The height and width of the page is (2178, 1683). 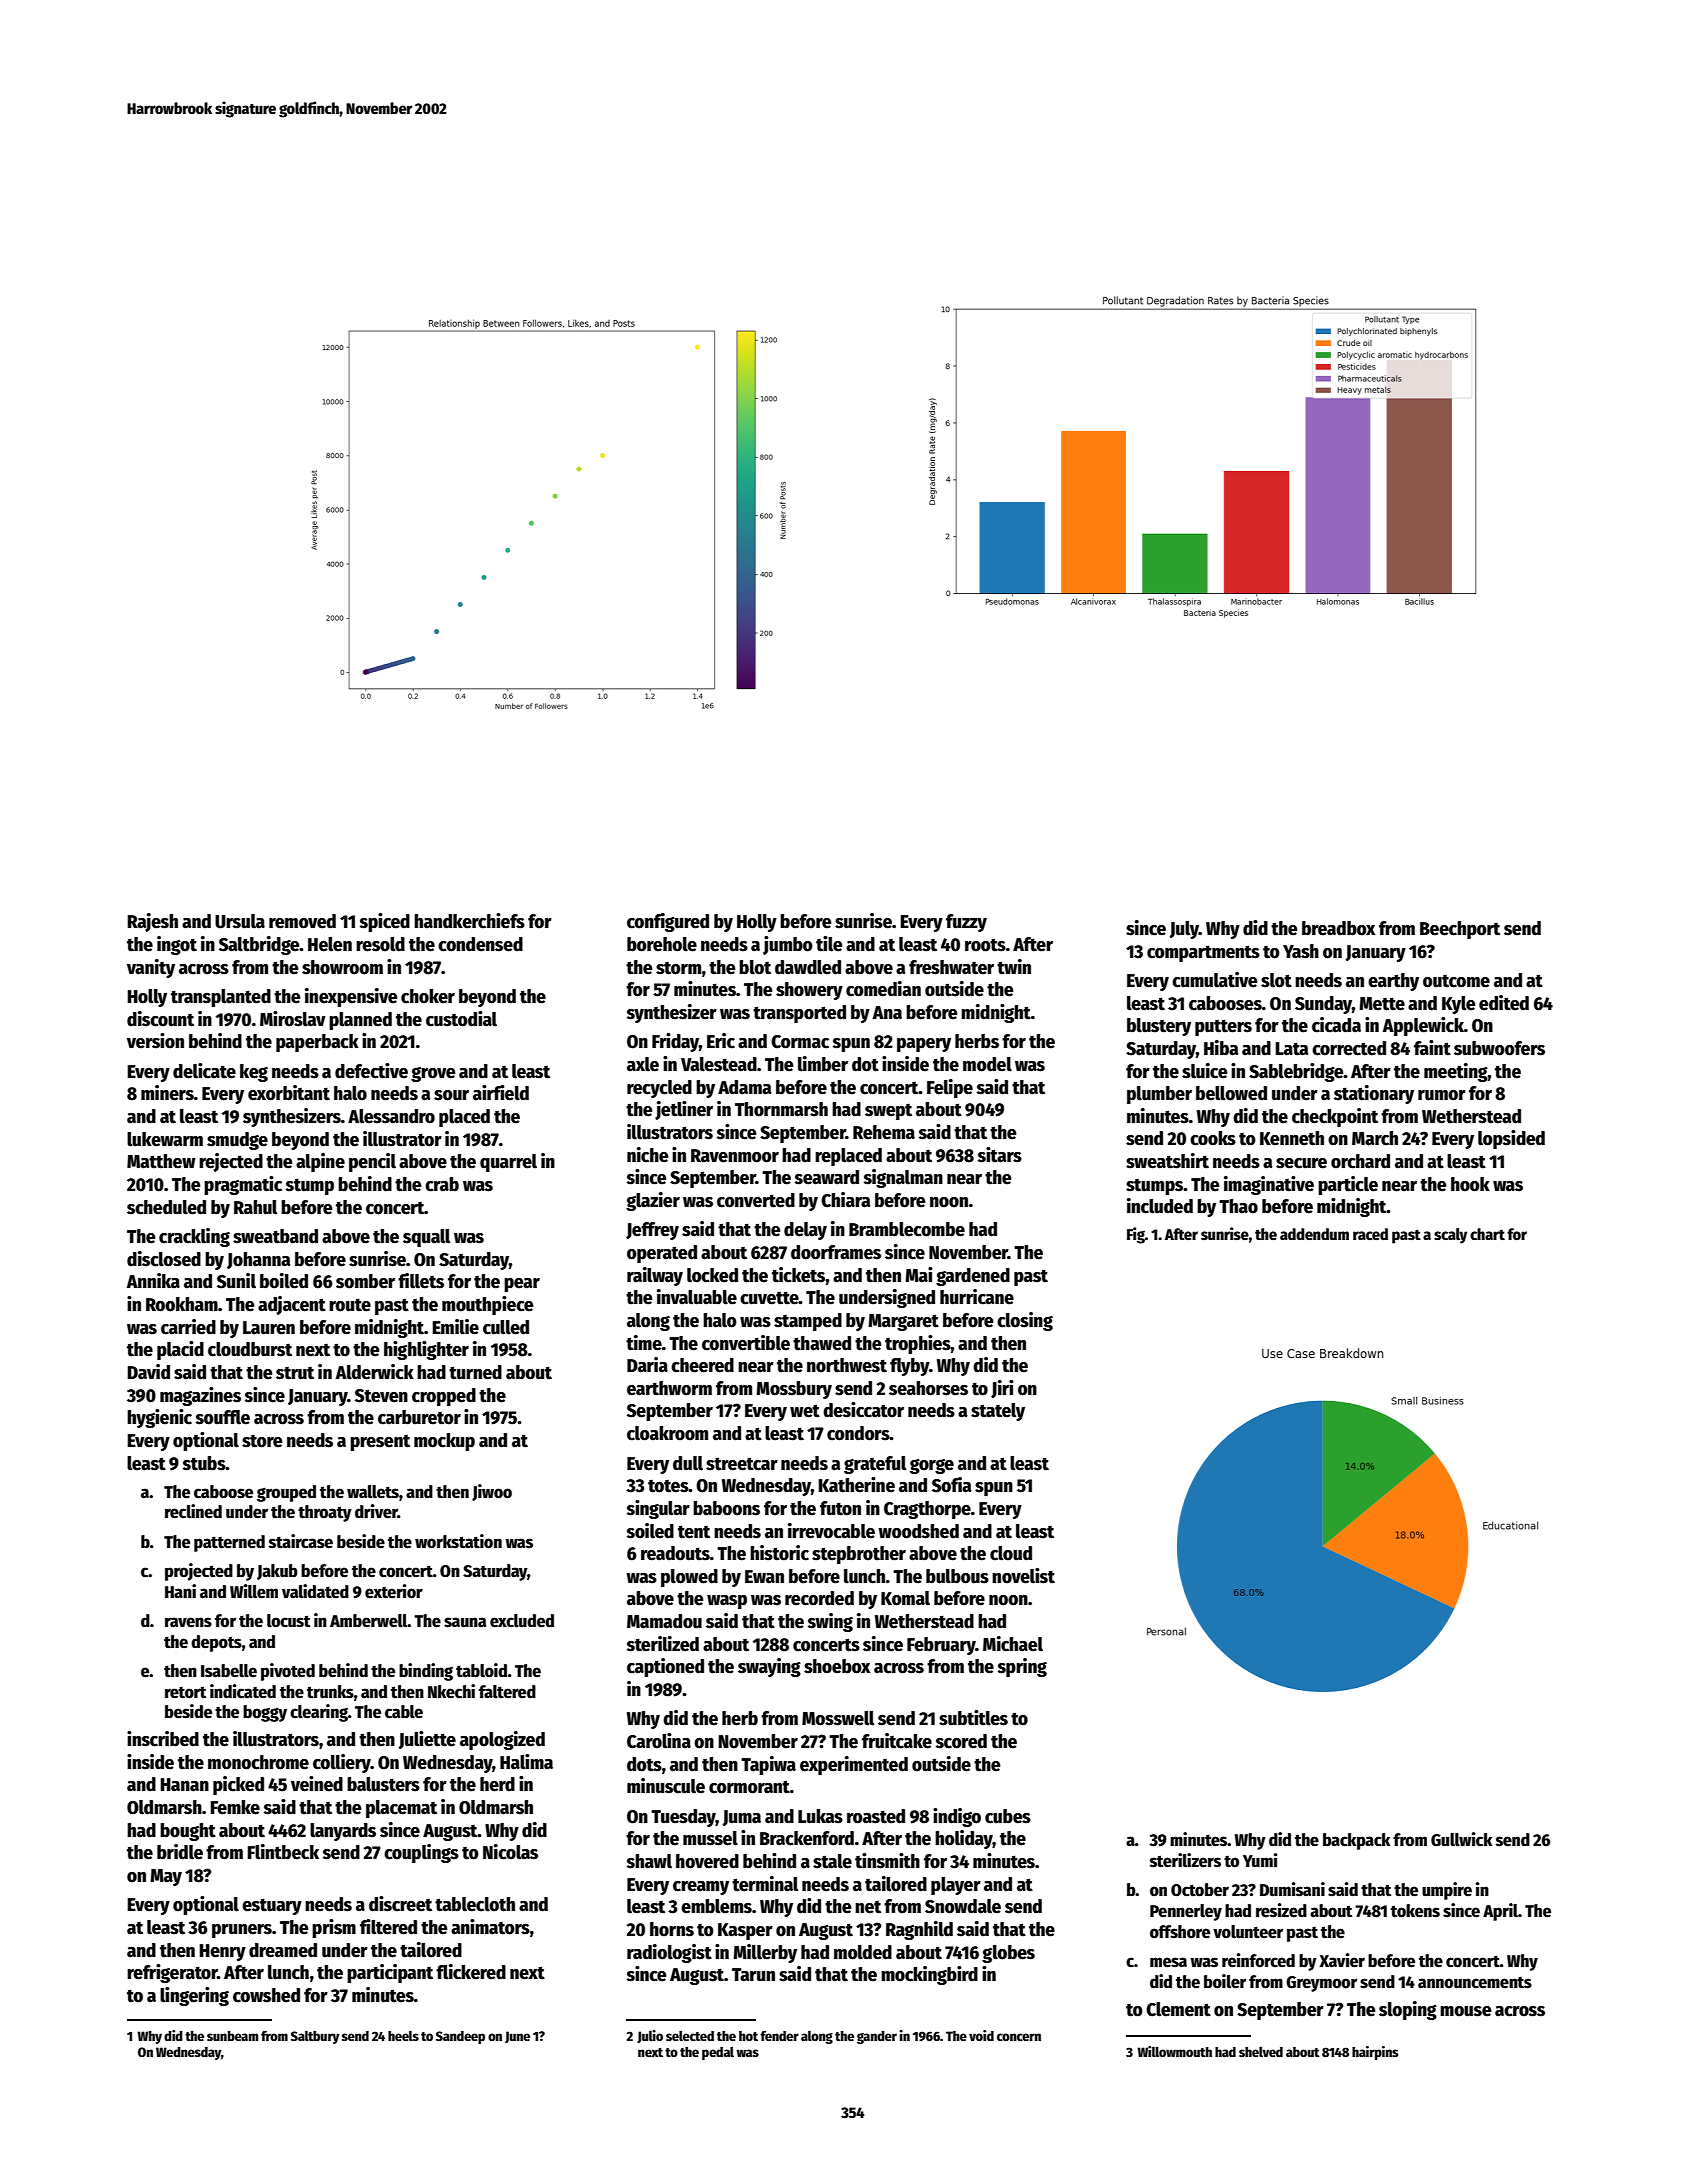 What do you see at coordinates (315, 2037) in the page?
I see `Saltbury` at bounding box center [315, 2037].
